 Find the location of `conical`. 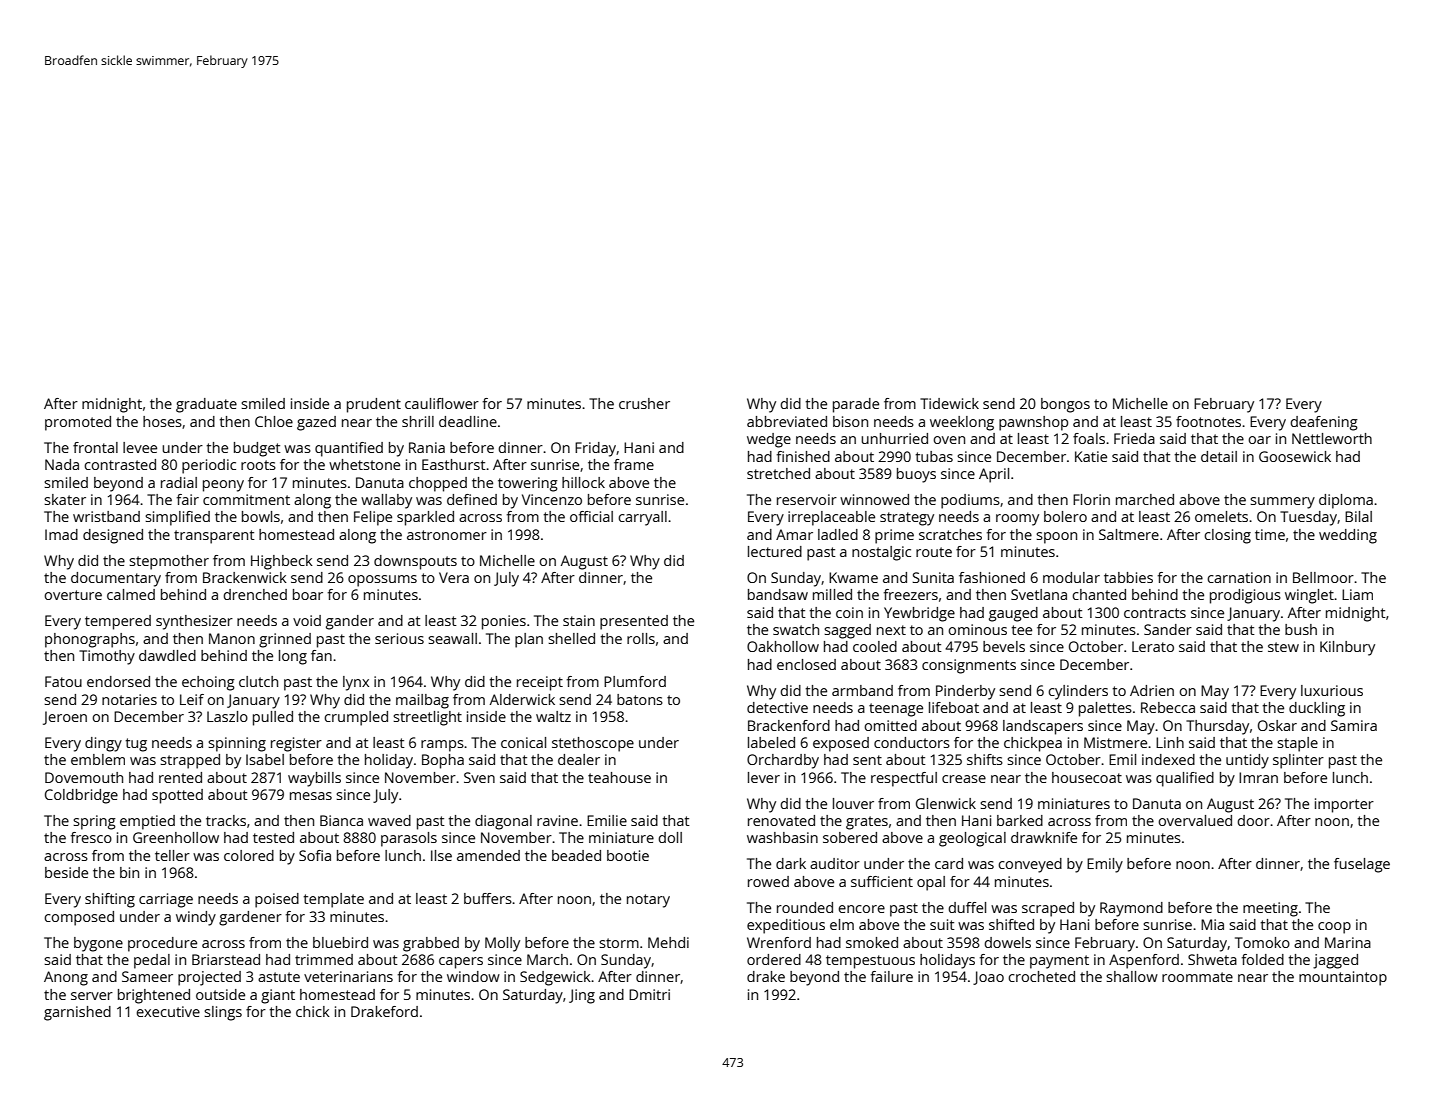

conical is located at coordinates (523, 742).
